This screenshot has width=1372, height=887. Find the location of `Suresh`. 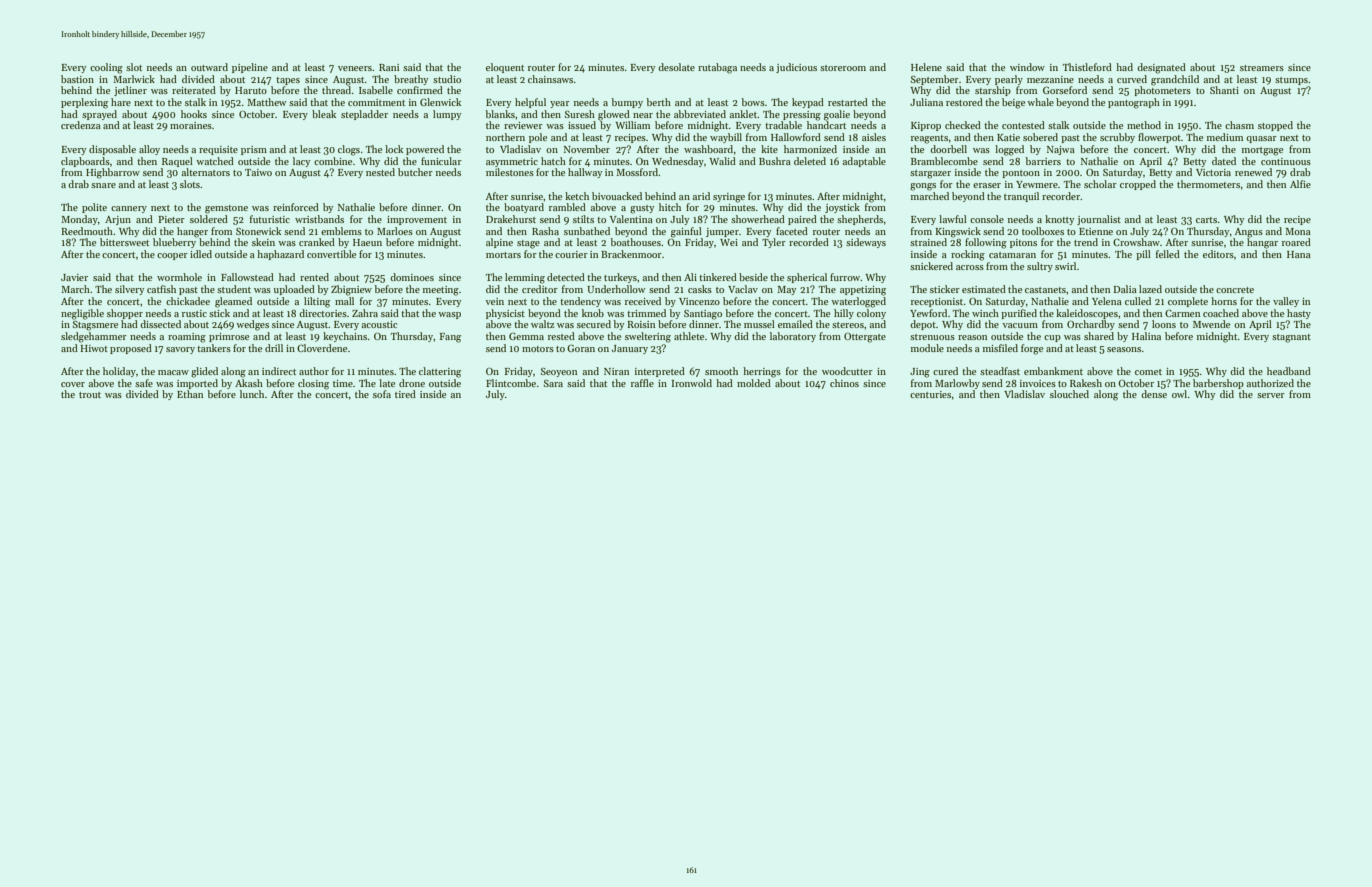

Suresh is located at coordinates (580, 114).
